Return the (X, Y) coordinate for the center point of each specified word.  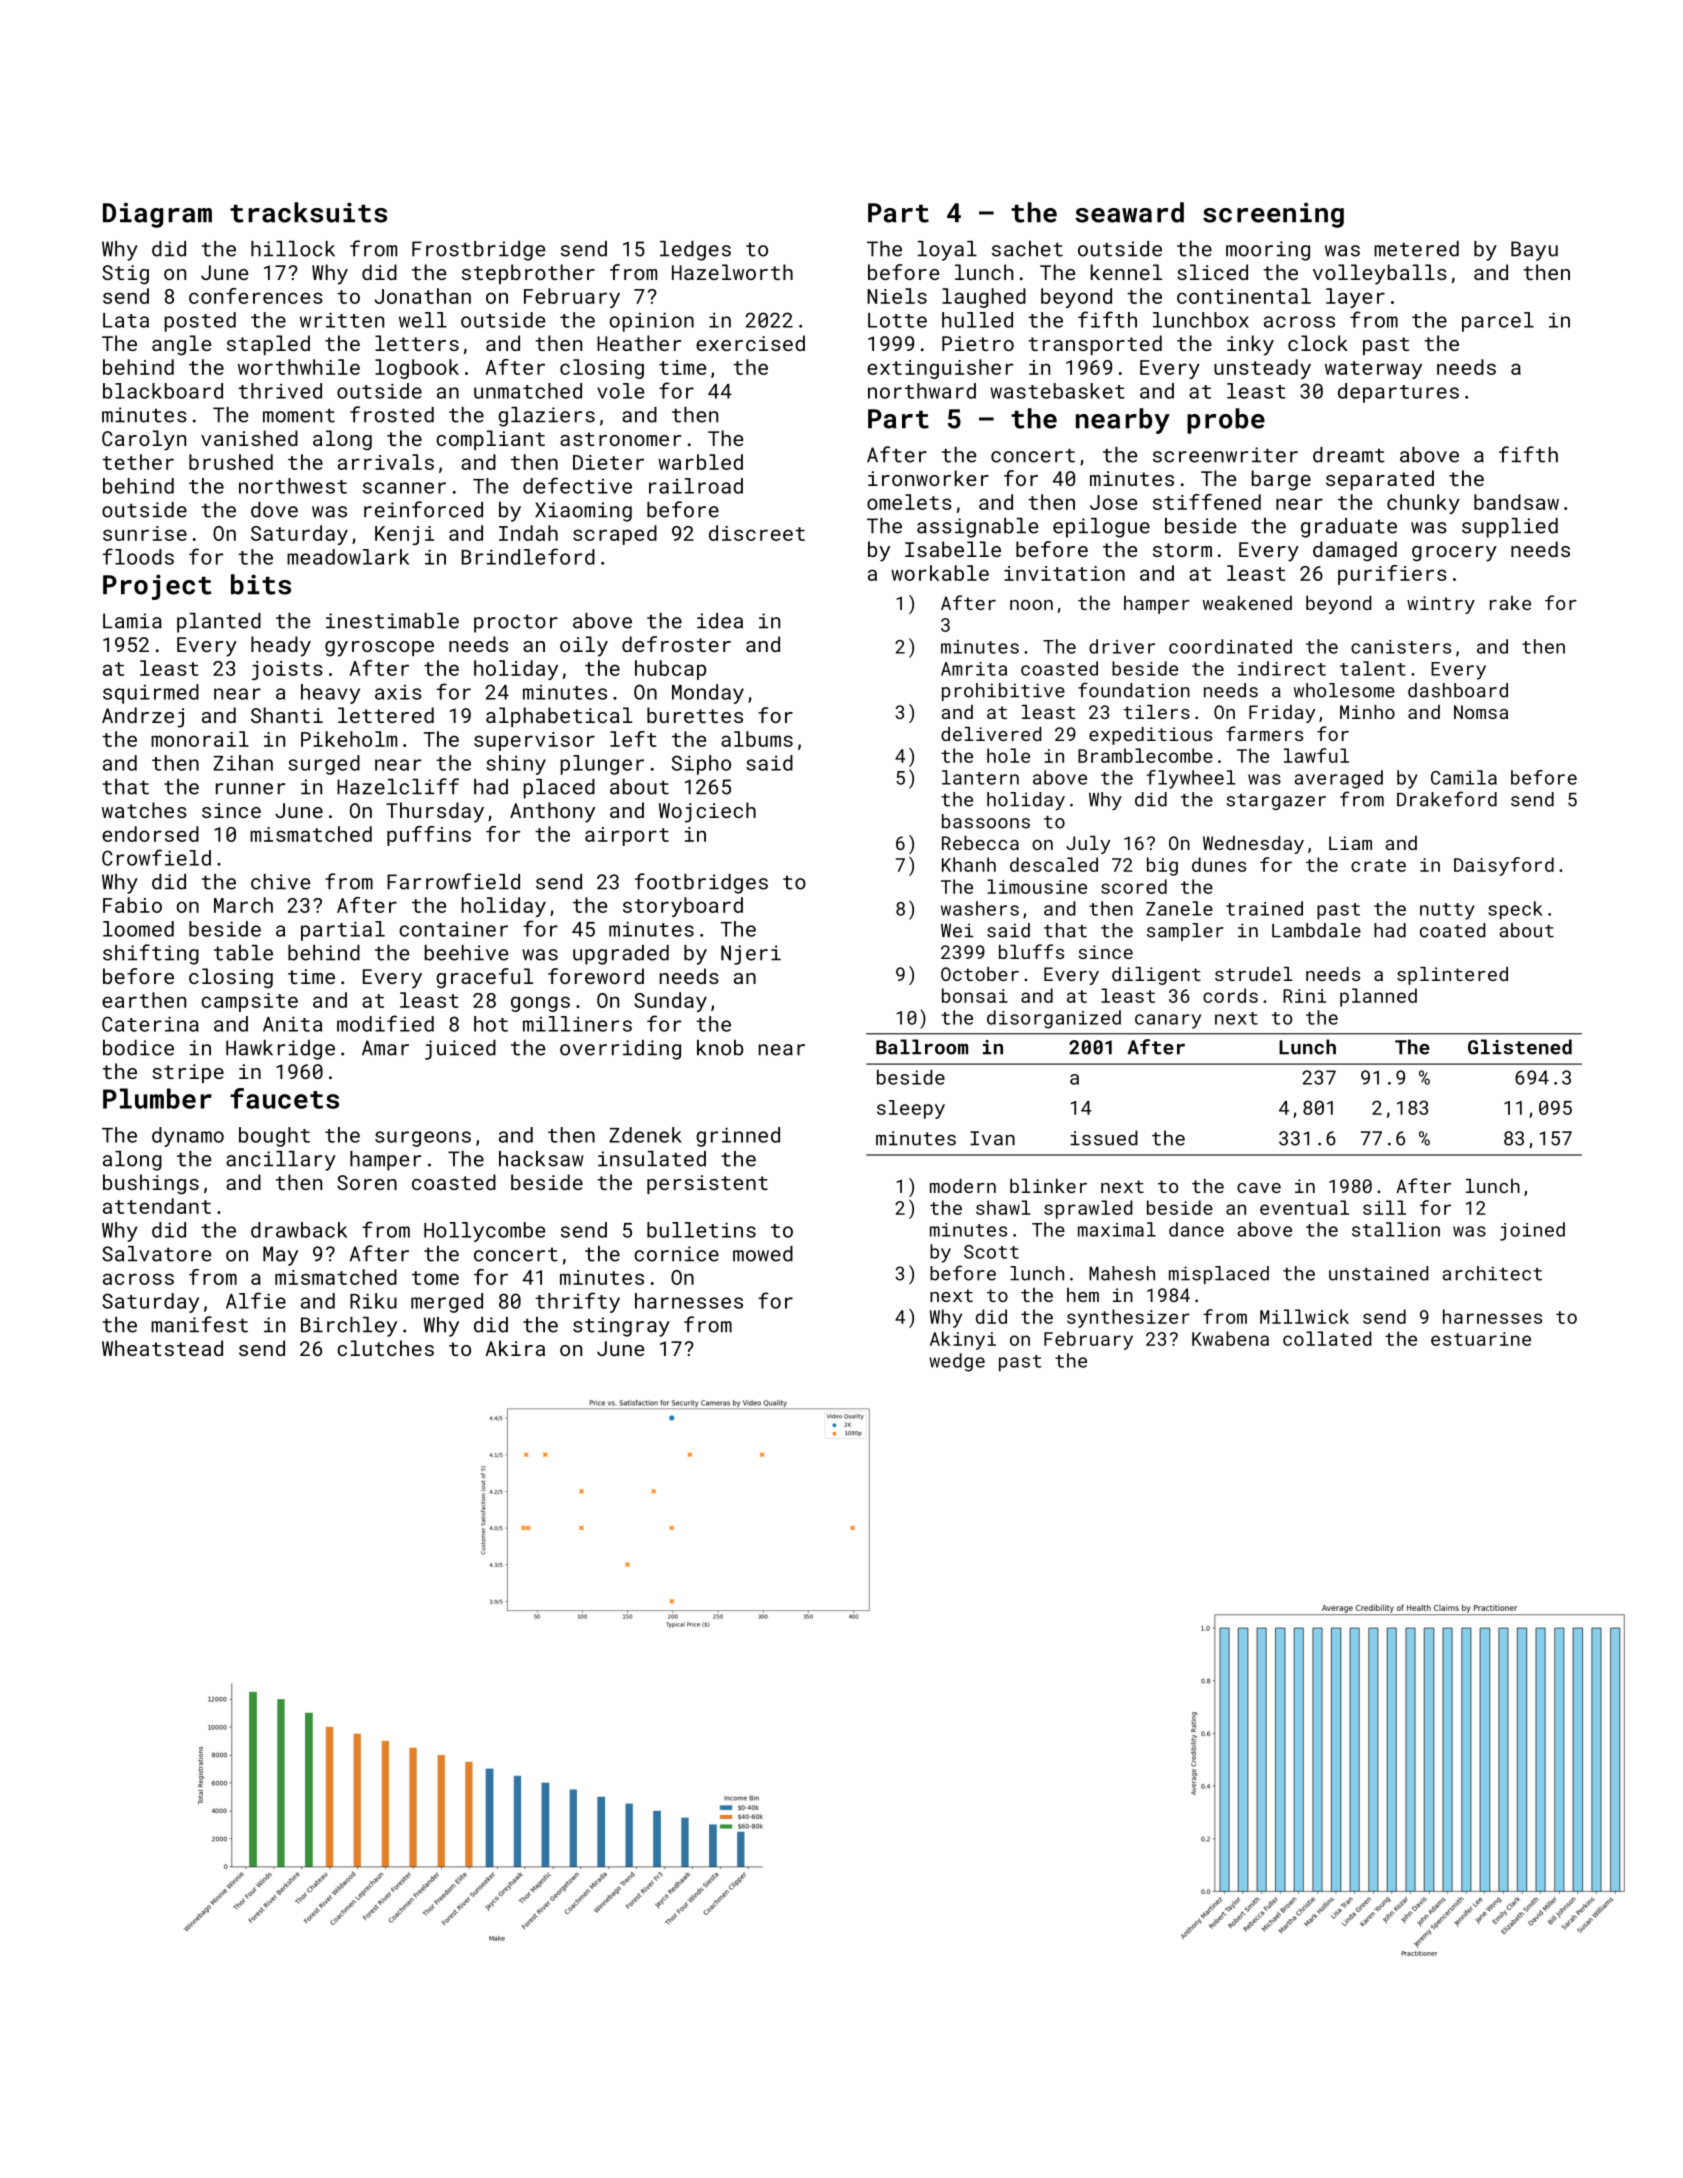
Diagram (157, 215)
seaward (1129, 212)
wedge (957, 1362)
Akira (515, 1348)
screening (1273, 215)
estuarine (1481, 1339)
